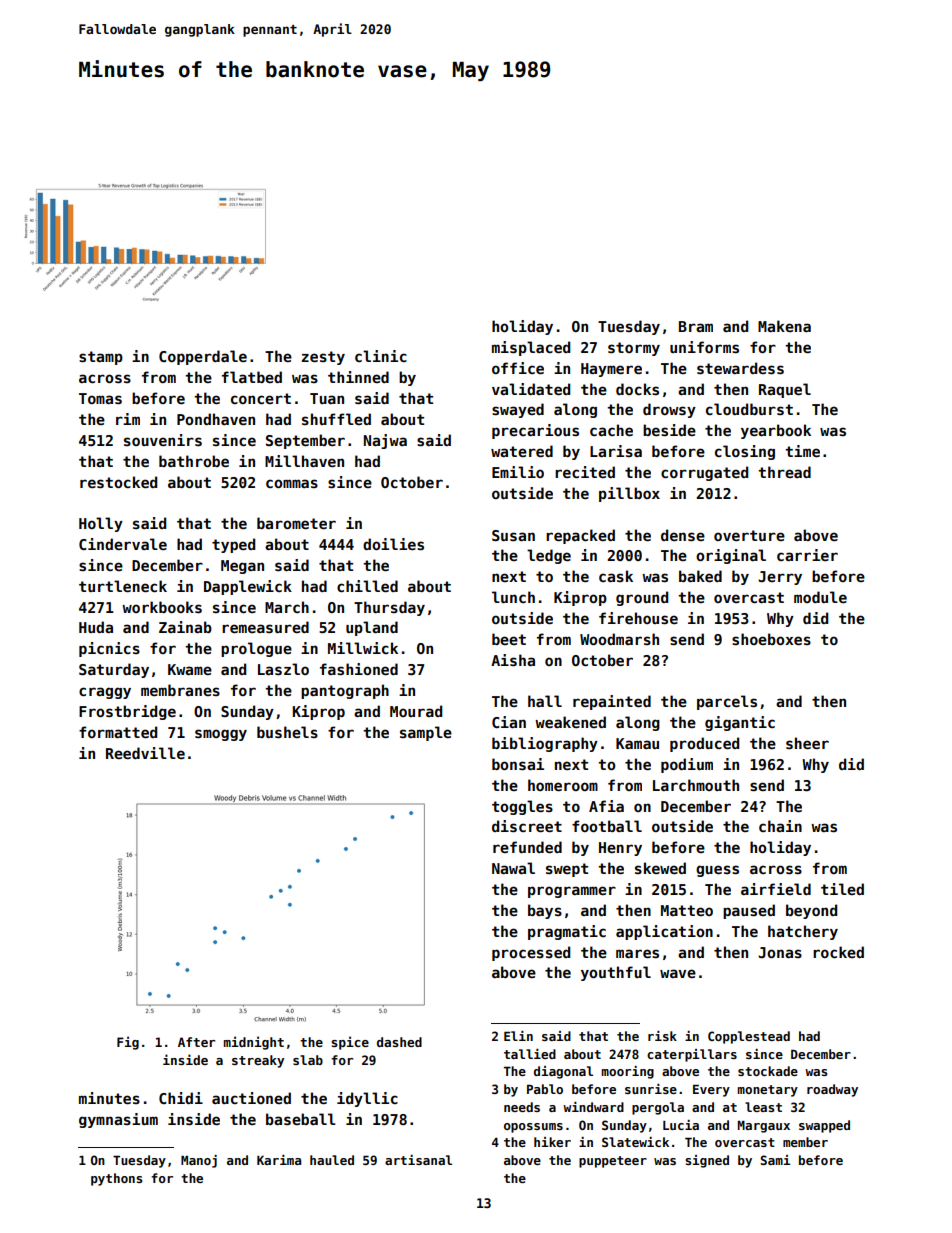 The image size is (952, 1233). What do you see at coordinates (533, 1128) in the image?
I see `opossums` at bounding box center [533, 1128].
